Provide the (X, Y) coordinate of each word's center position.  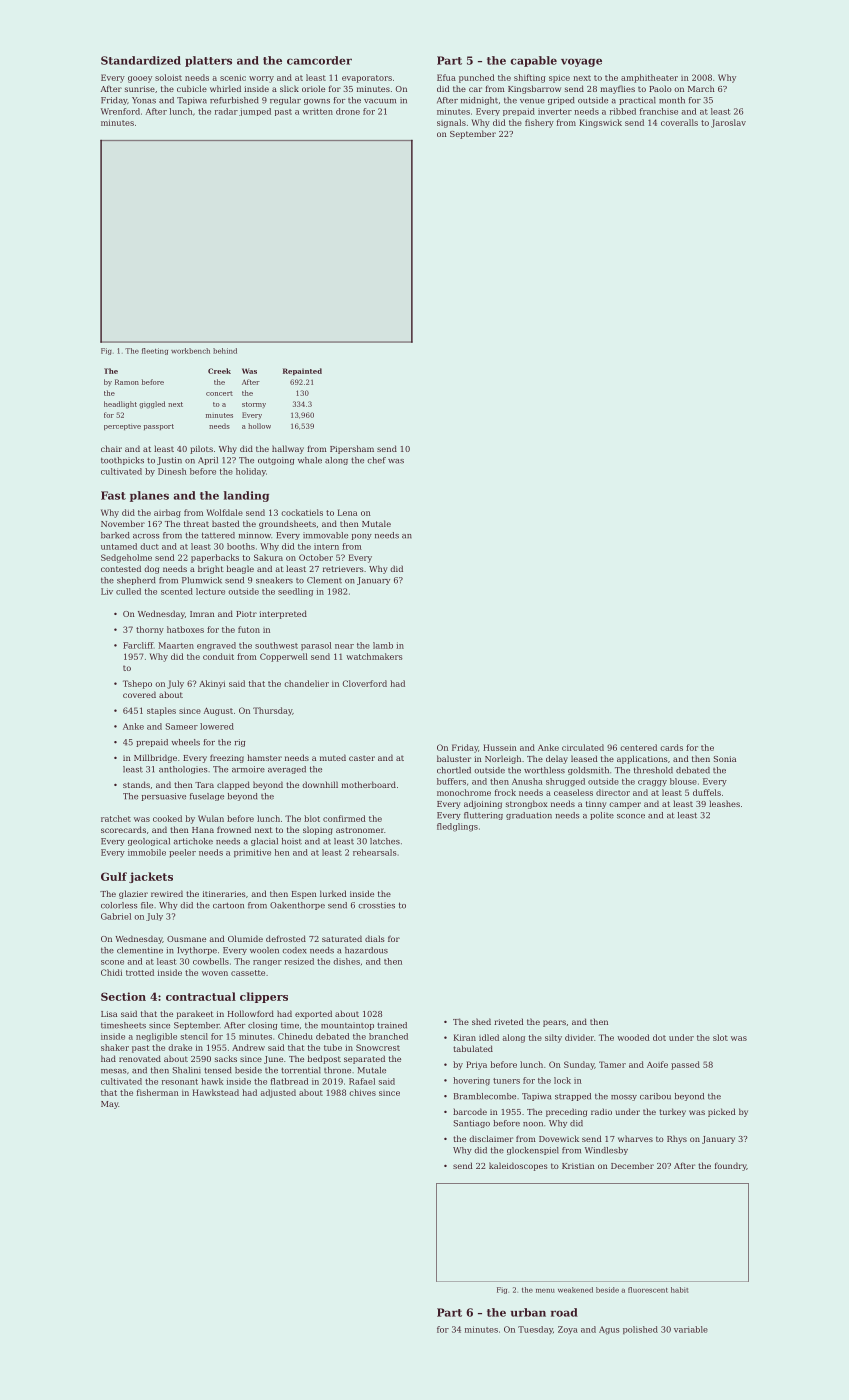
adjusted (278, 1093)
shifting (530, 78)
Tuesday (535, 1330)
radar (226, 111)
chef (376, 460)
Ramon (127, 382)
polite (602, 816)
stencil (194, 1036)
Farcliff (138, 645)
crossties (376, 905)
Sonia (724, 759)
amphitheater (649, 78)
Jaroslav (728, 123)
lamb (383, 645)
